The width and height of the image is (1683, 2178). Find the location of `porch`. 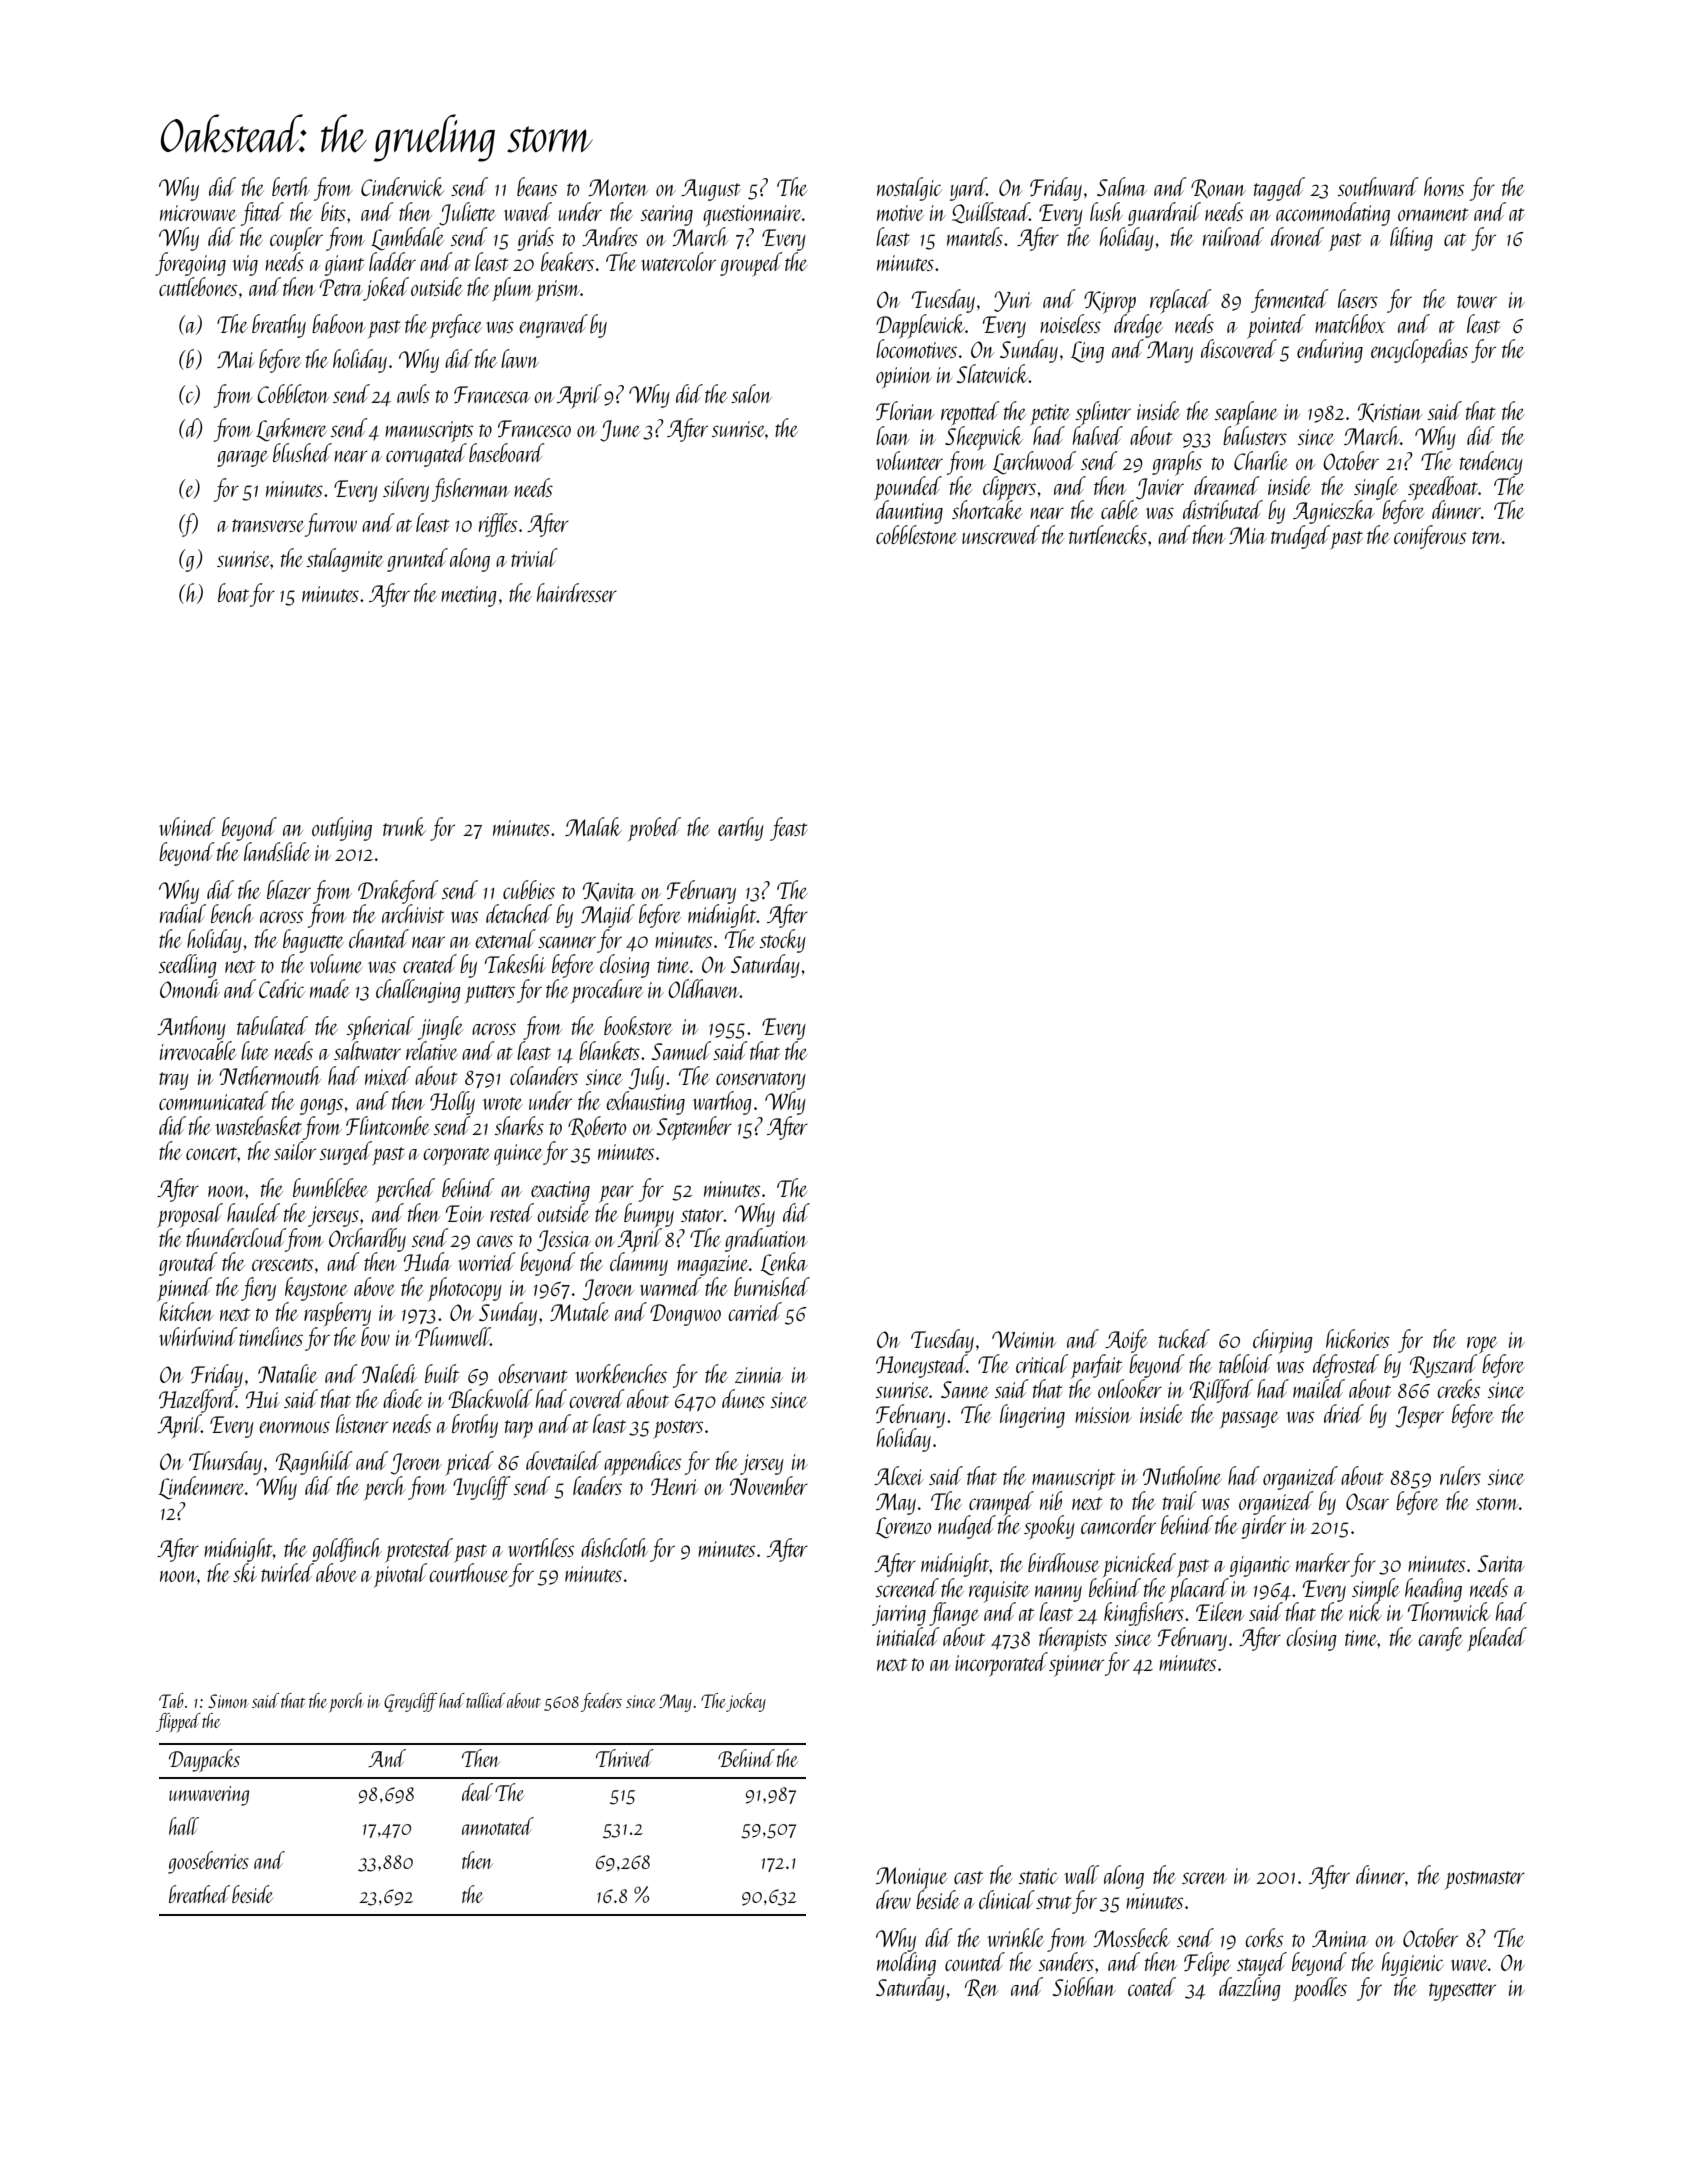

porch is located at coordinates (346, 1702).
